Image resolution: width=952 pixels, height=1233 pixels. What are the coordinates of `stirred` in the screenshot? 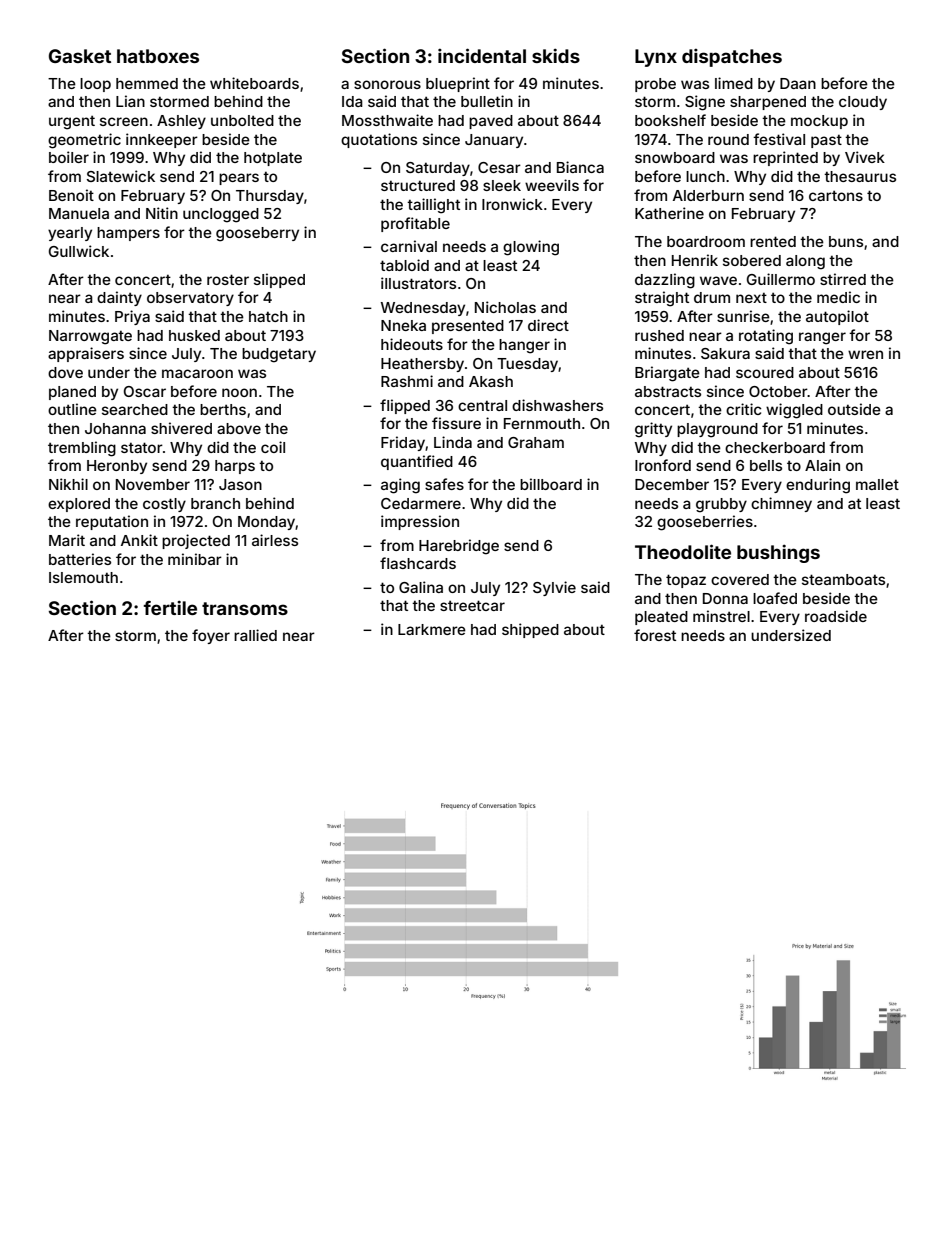 It's located at (843, 279).
